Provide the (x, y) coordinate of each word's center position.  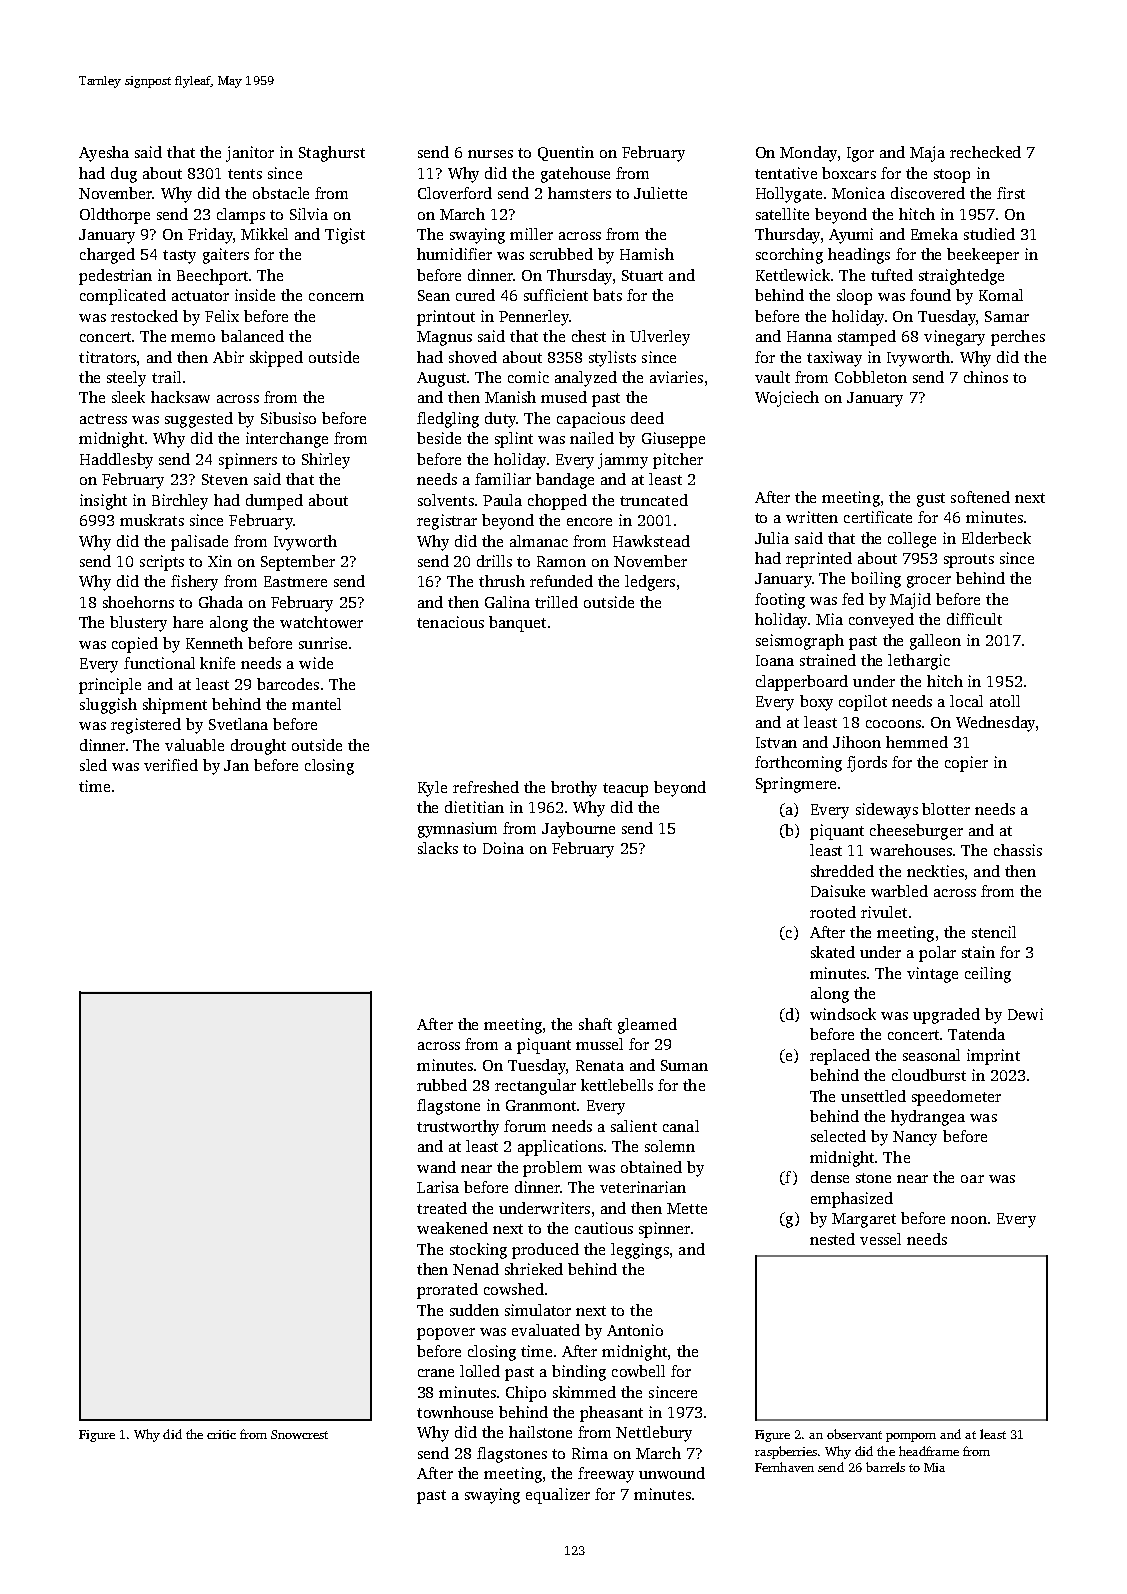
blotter (946, 809)
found (930, 295)
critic (221, 1434)
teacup (625, 790)
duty (500, 420)
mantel (316, 704)
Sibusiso (288, 418)
